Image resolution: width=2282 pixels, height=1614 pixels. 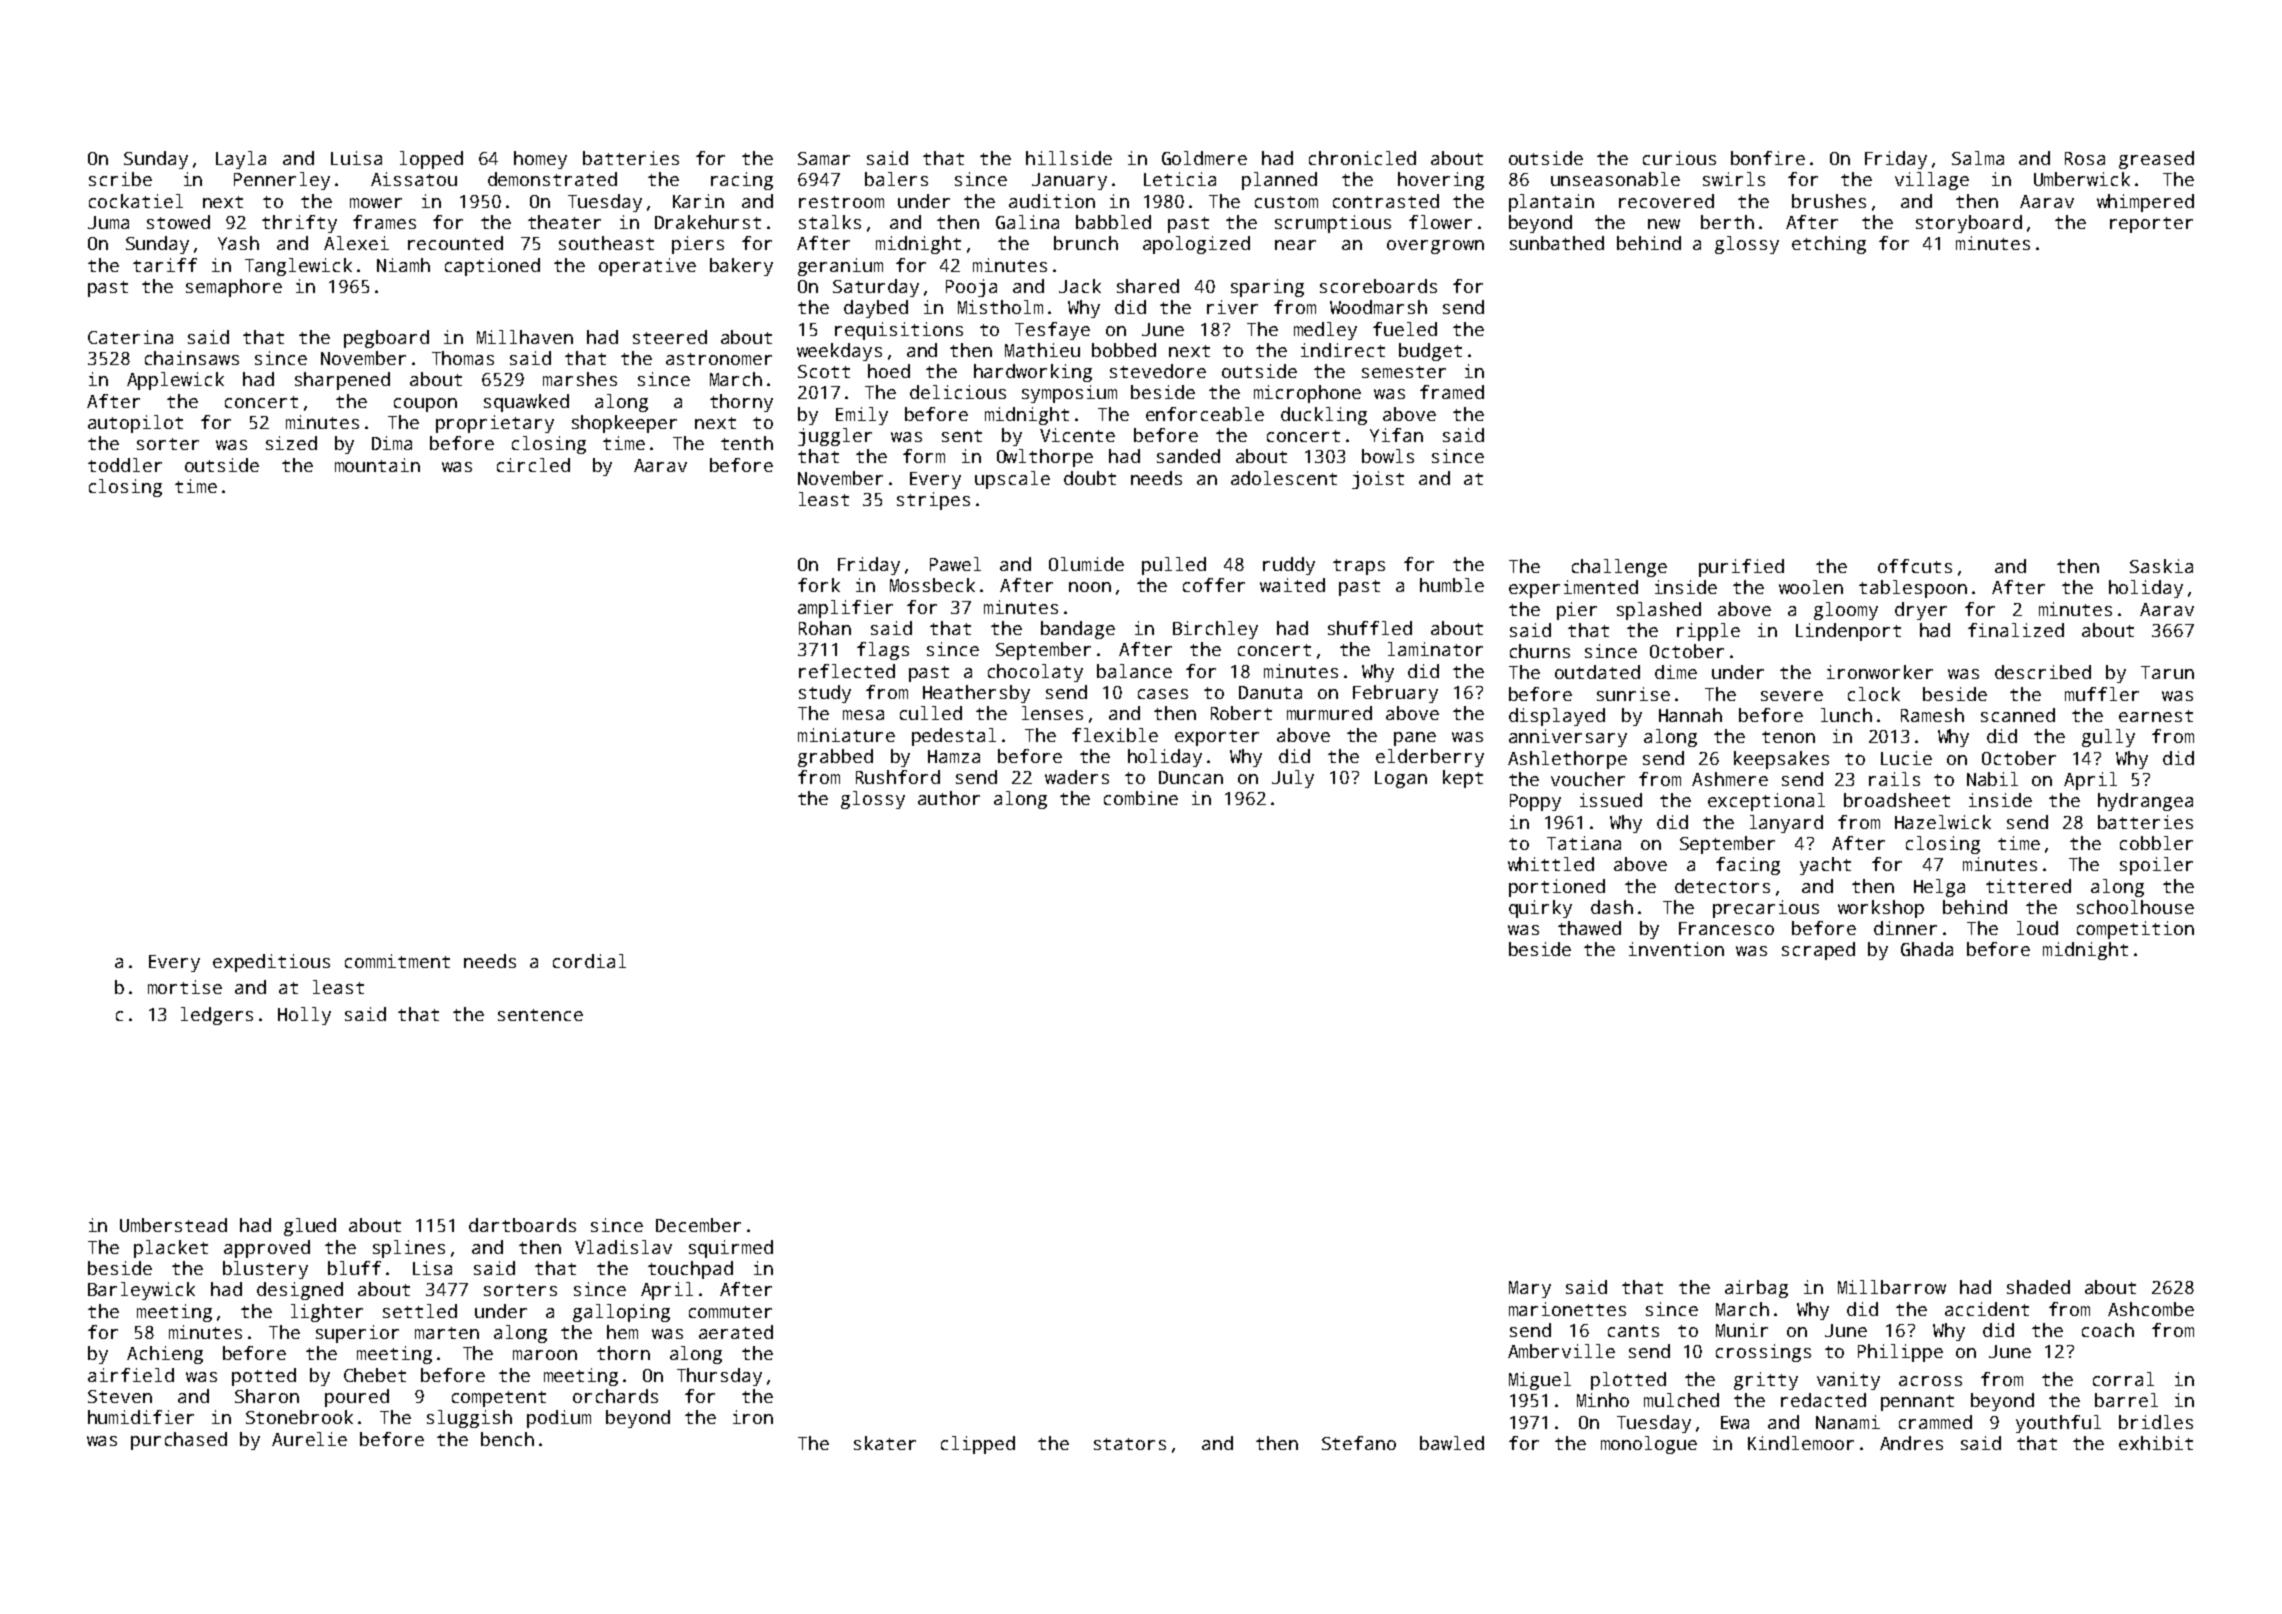 What do you see at coordinates (1405, 329) in the document?
I see `fueled` at bounding box center [1405, 329].
